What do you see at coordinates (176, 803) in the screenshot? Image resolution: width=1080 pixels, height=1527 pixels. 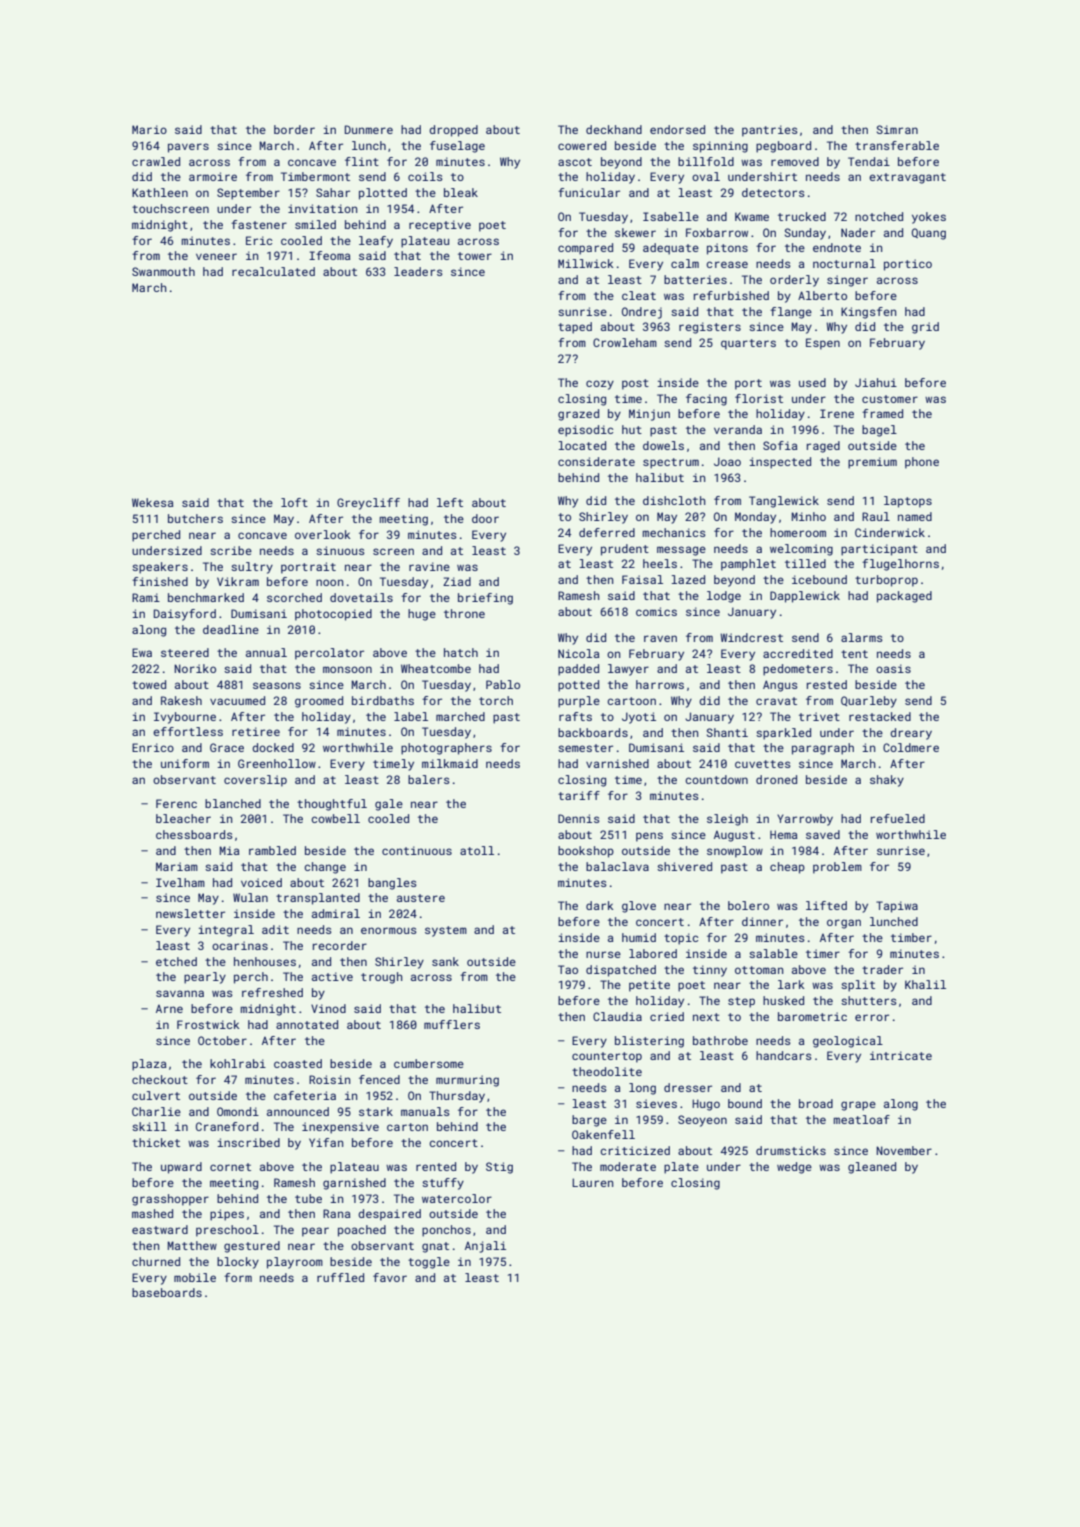 I see `Ferenc` at bounding box center [176, 803].
